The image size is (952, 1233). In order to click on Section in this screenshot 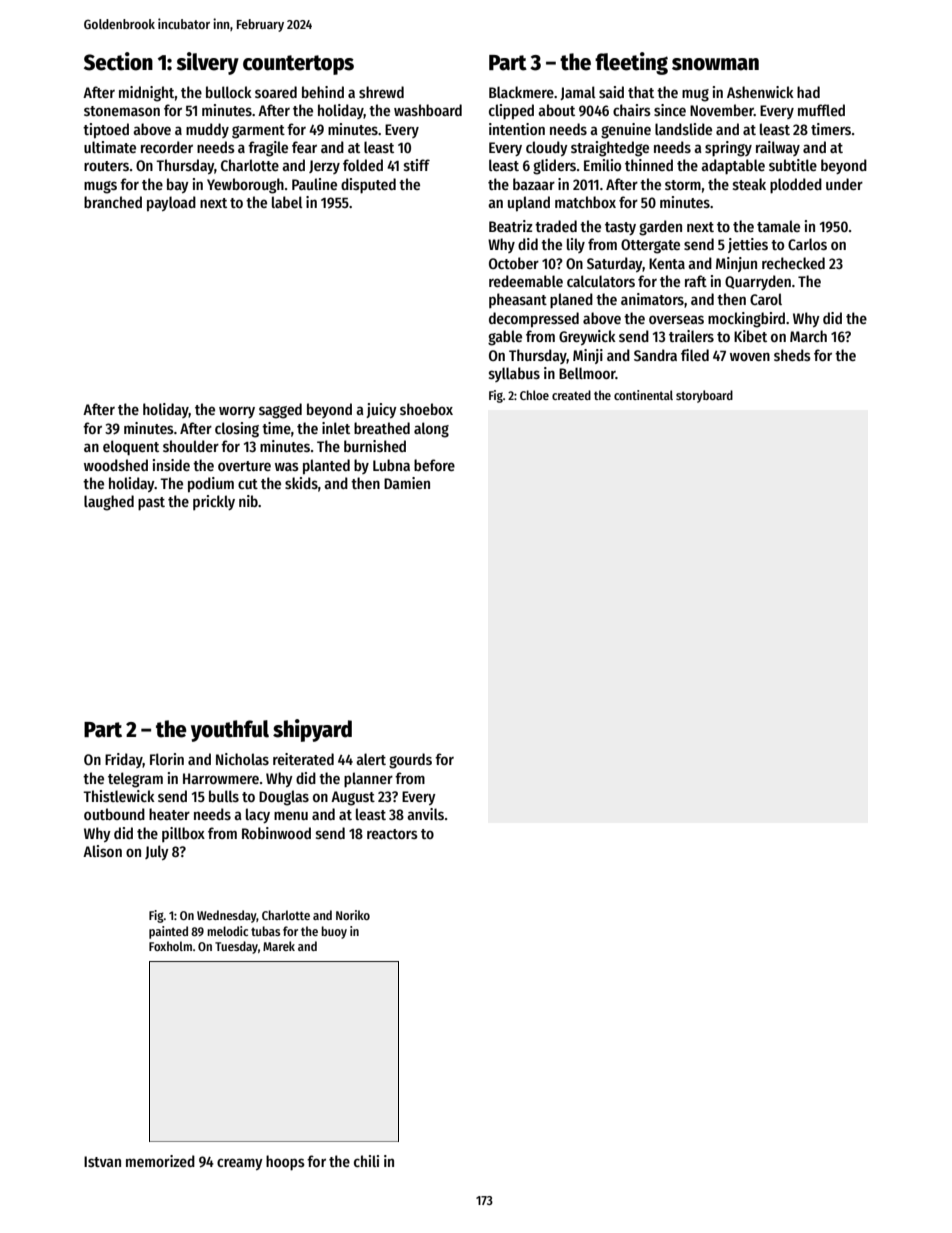, I will do `click(118, 61)`.
